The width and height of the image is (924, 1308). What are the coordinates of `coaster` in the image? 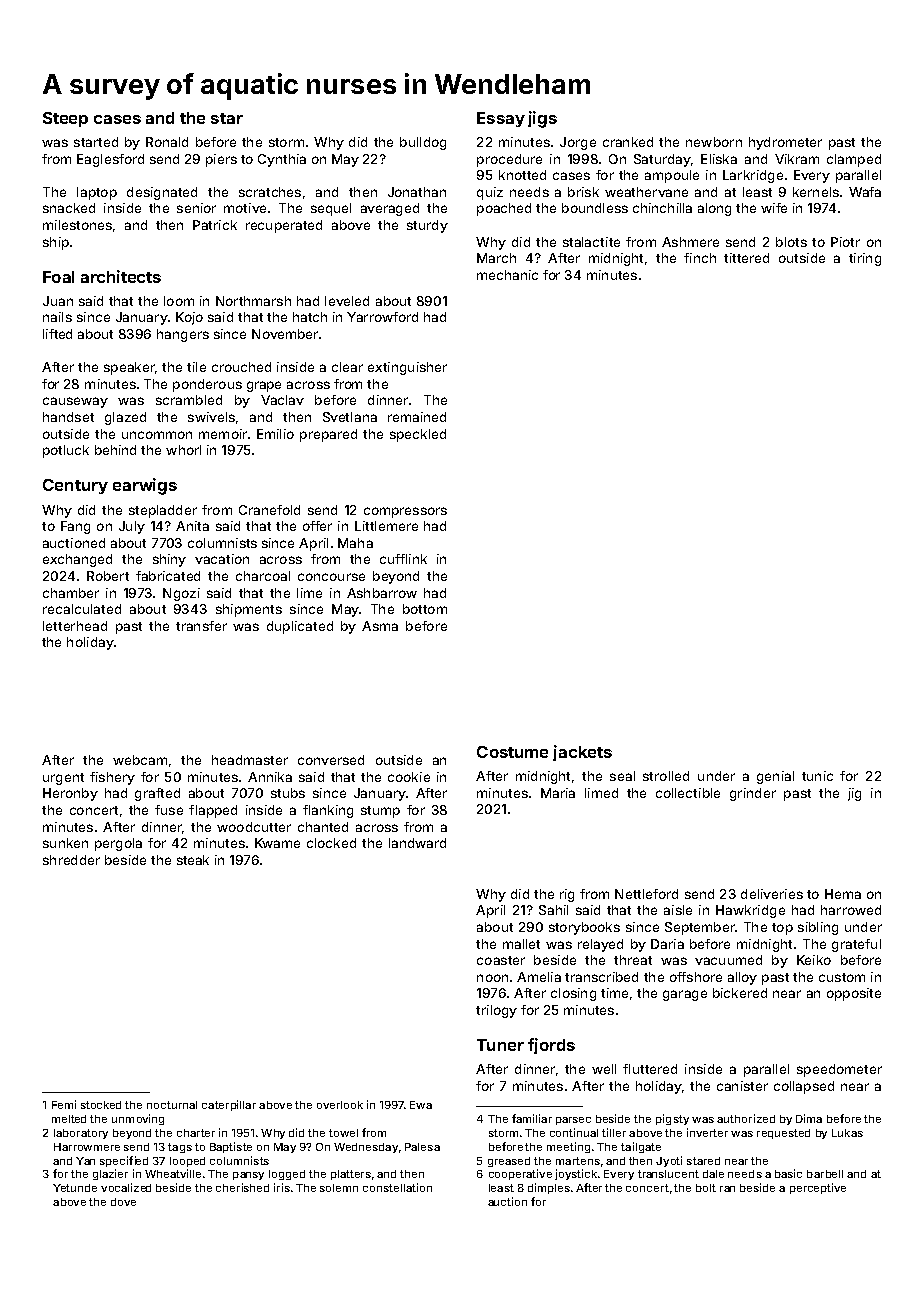 It's located at (501, 960).
